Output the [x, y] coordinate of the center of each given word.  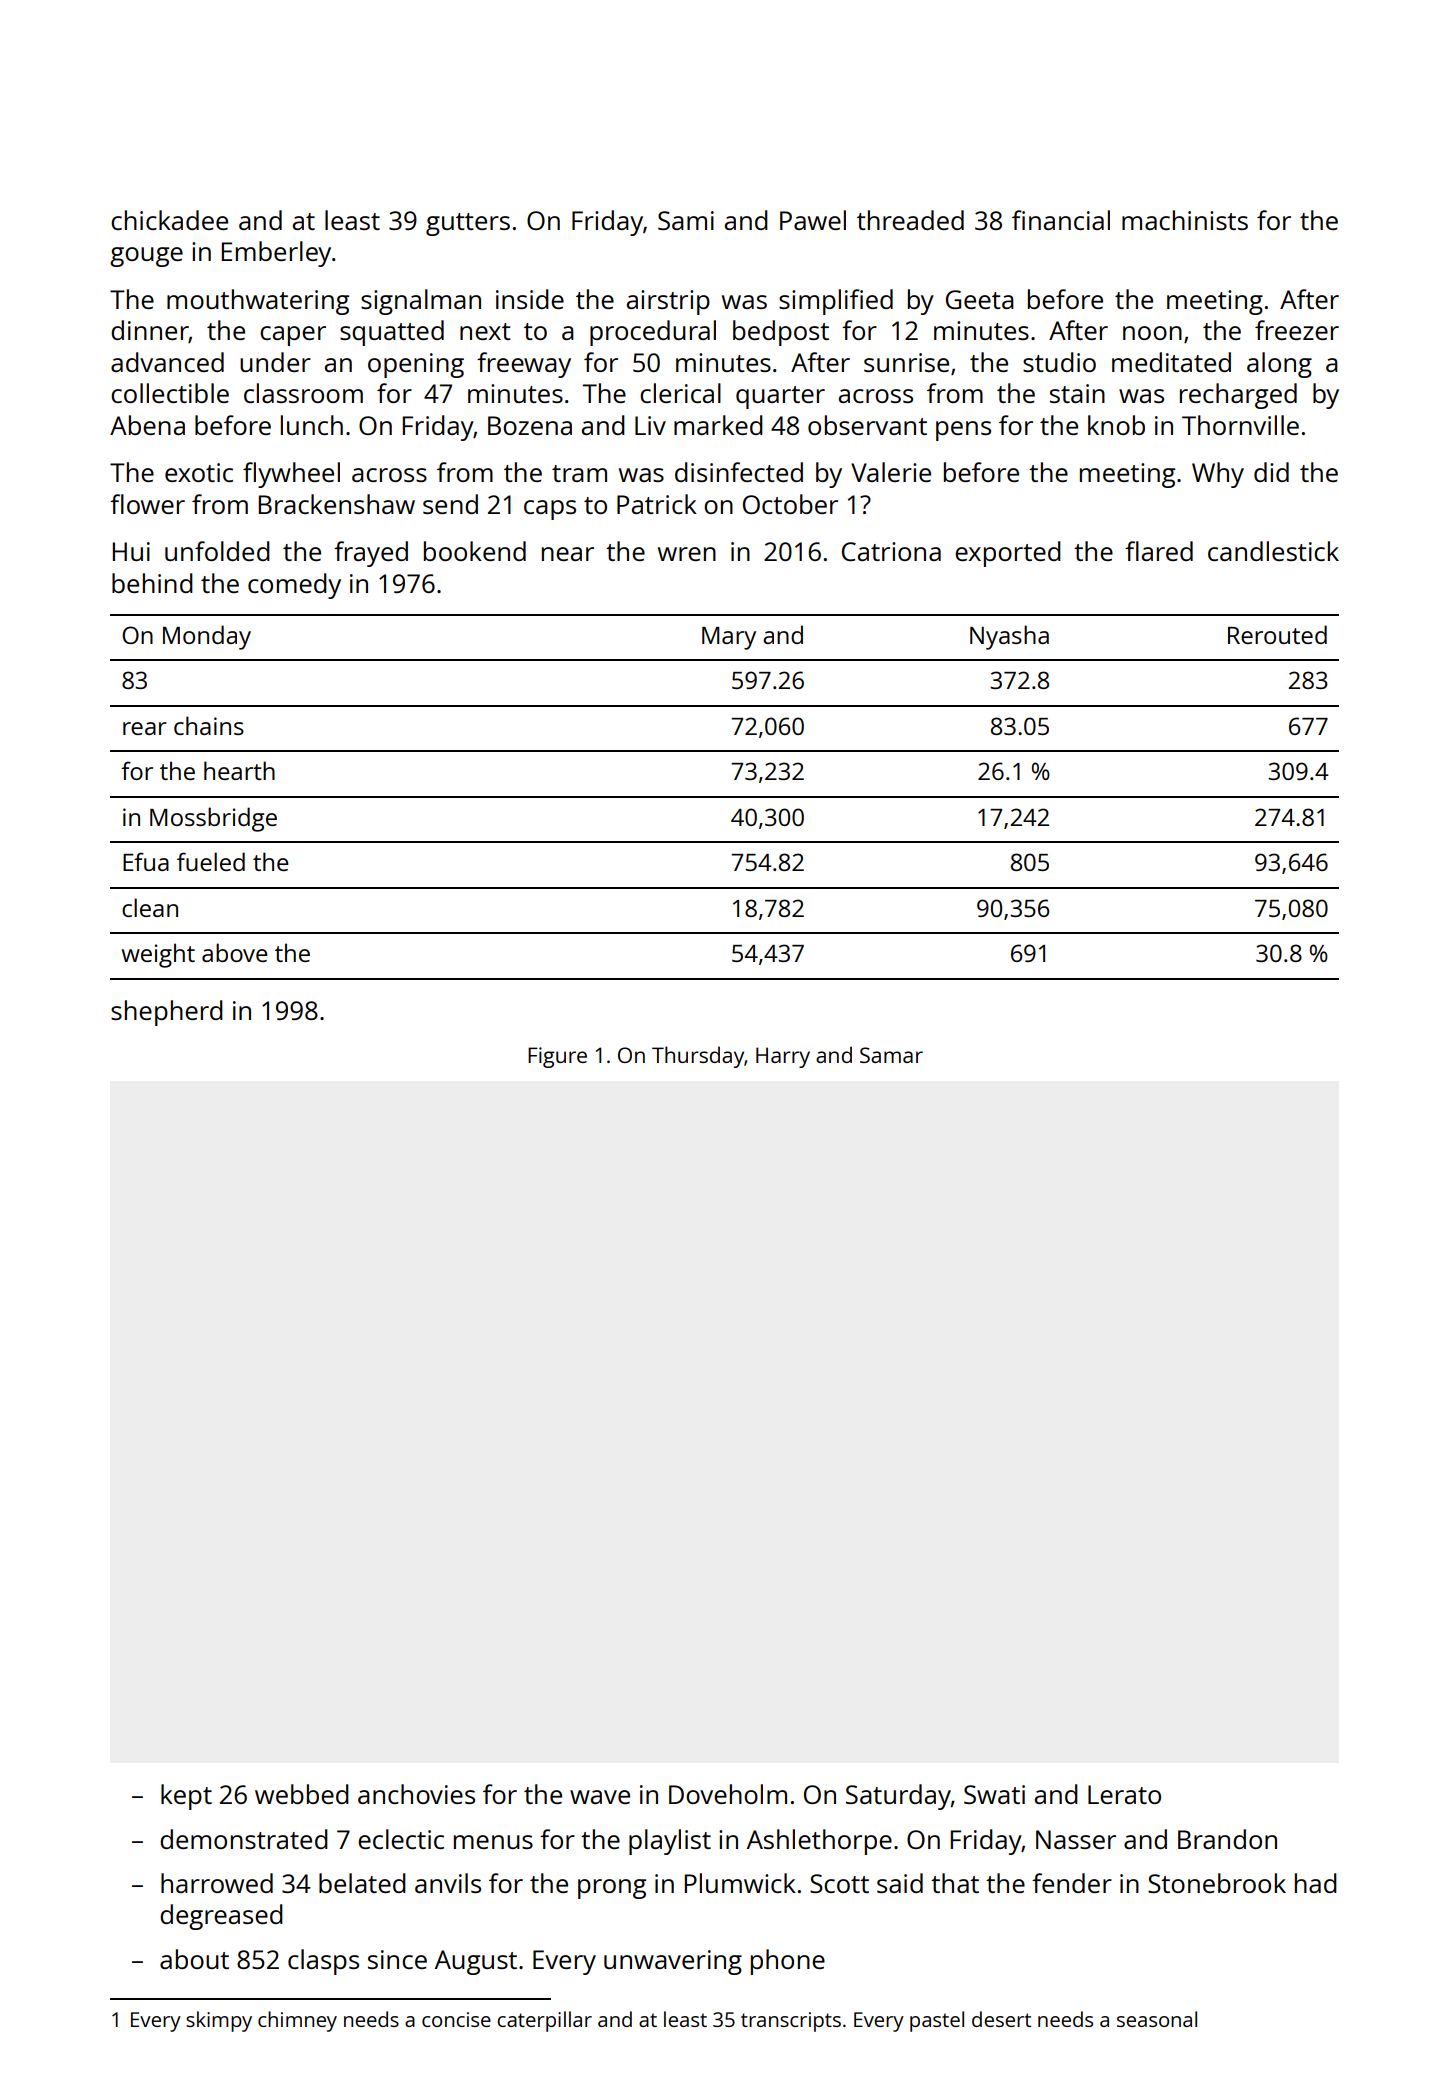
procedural [653, 333]
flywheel [291, 475]
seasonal [1157, 2019]
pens [963, 431]
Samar [891, 1055]
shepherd [167, 1013]
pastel [937, 2021]
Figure [557, 1057]
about [194, 1959]
